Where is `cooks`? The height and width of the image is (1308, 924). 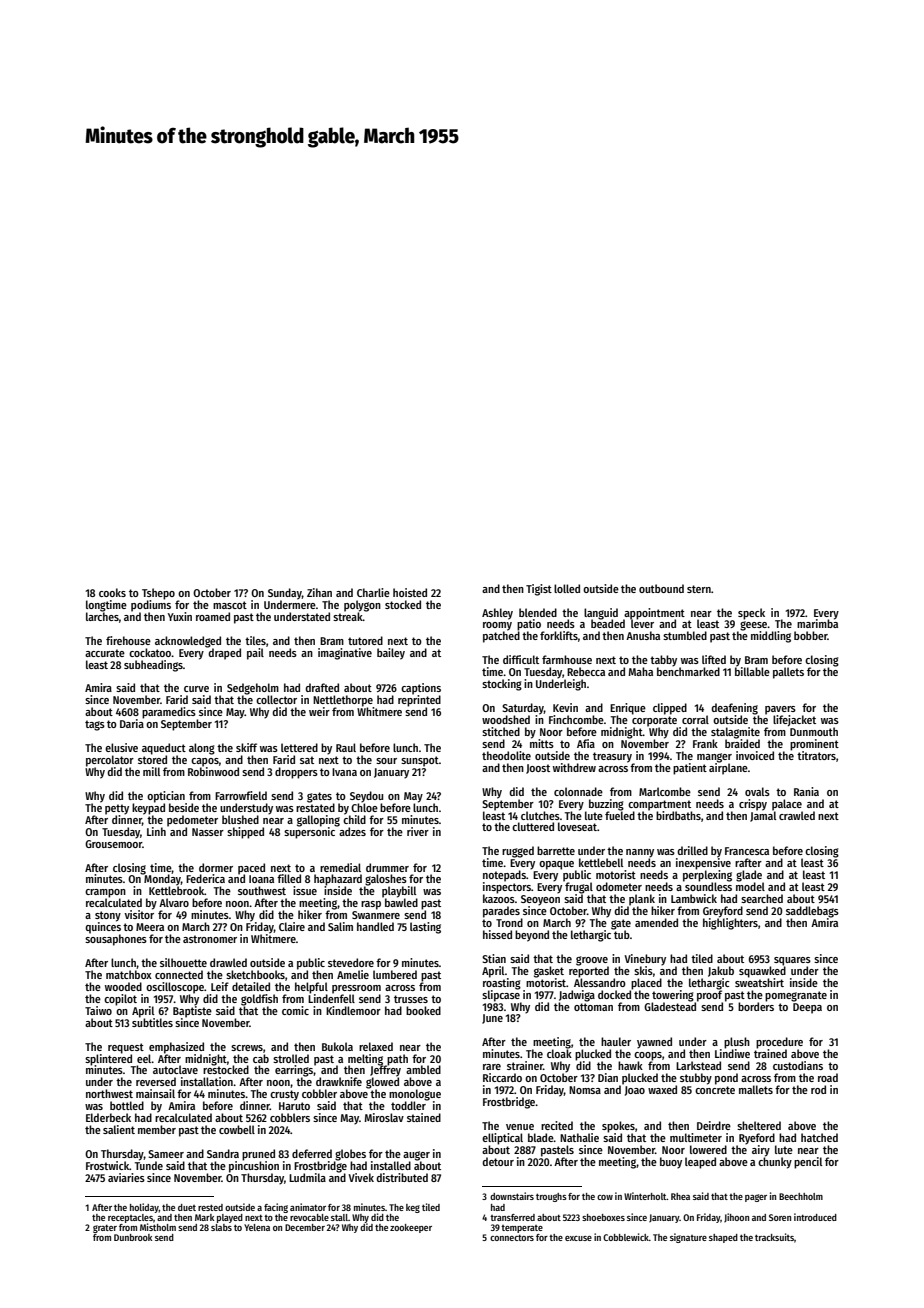
cooks is located at coordinates (112, 592).
